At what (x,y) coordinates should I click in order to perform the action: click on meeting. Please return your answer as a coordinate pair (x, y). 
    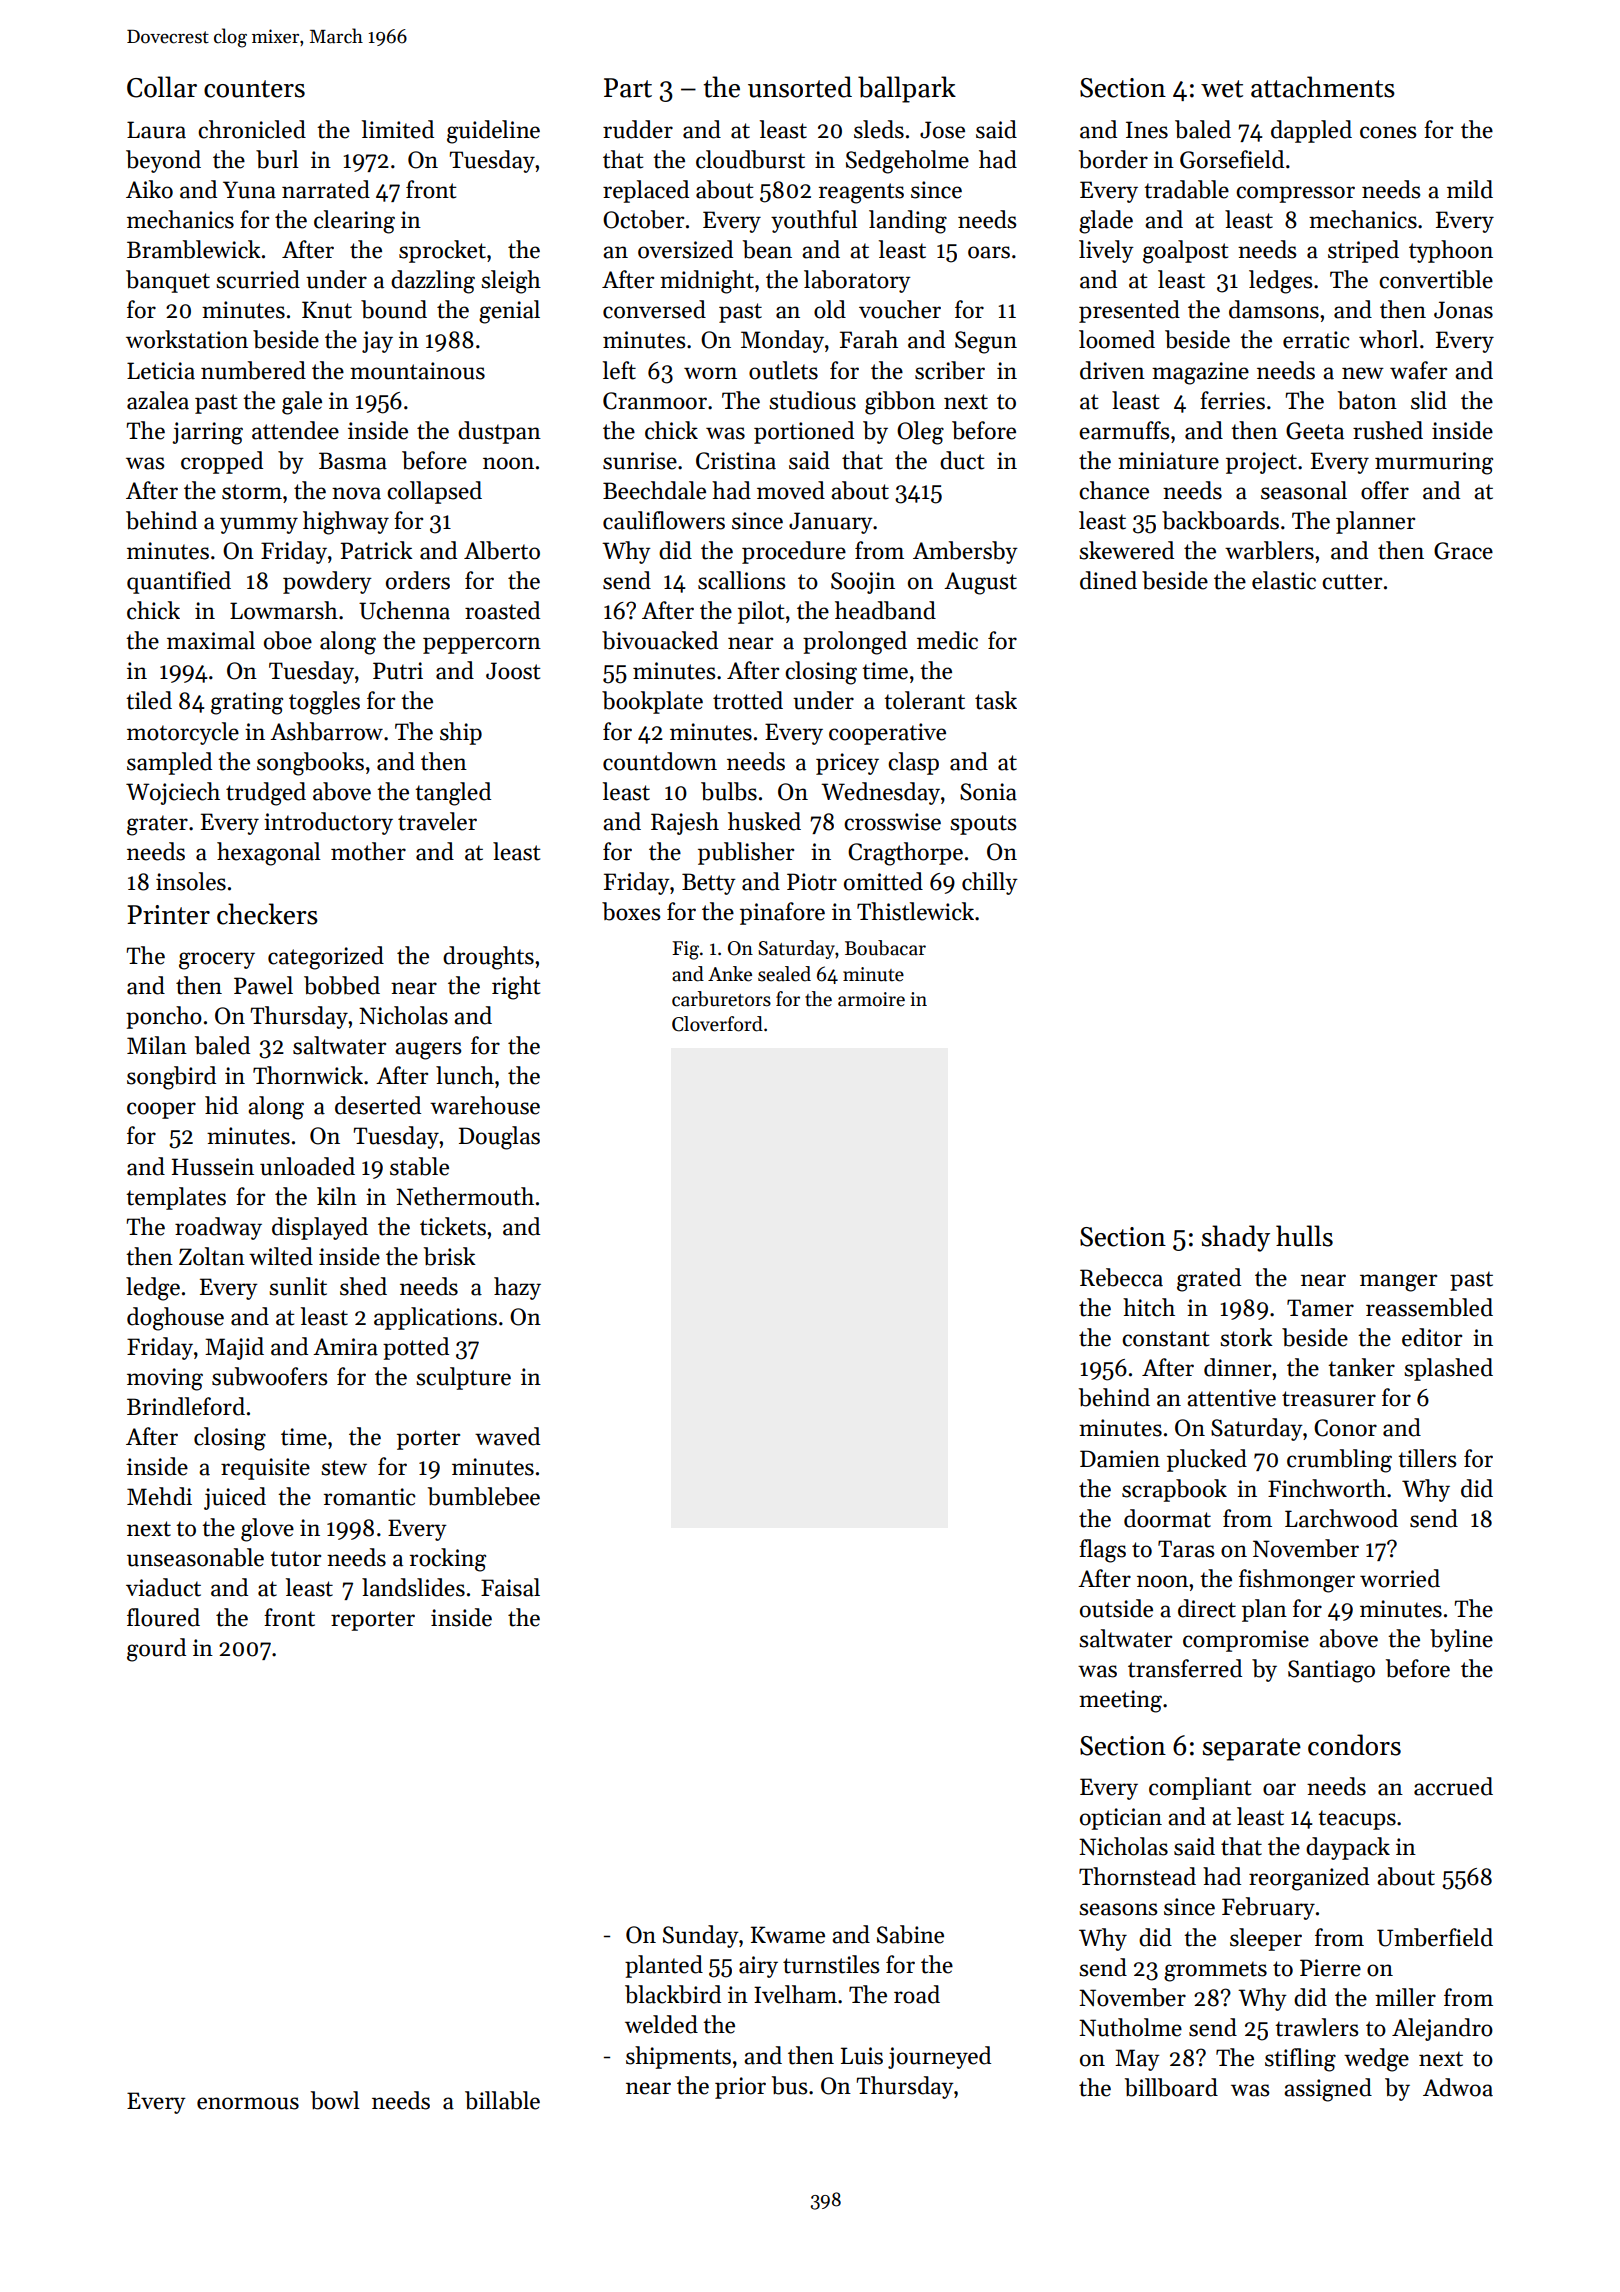
    Looking at the image, I should click on (1120, 1701).
